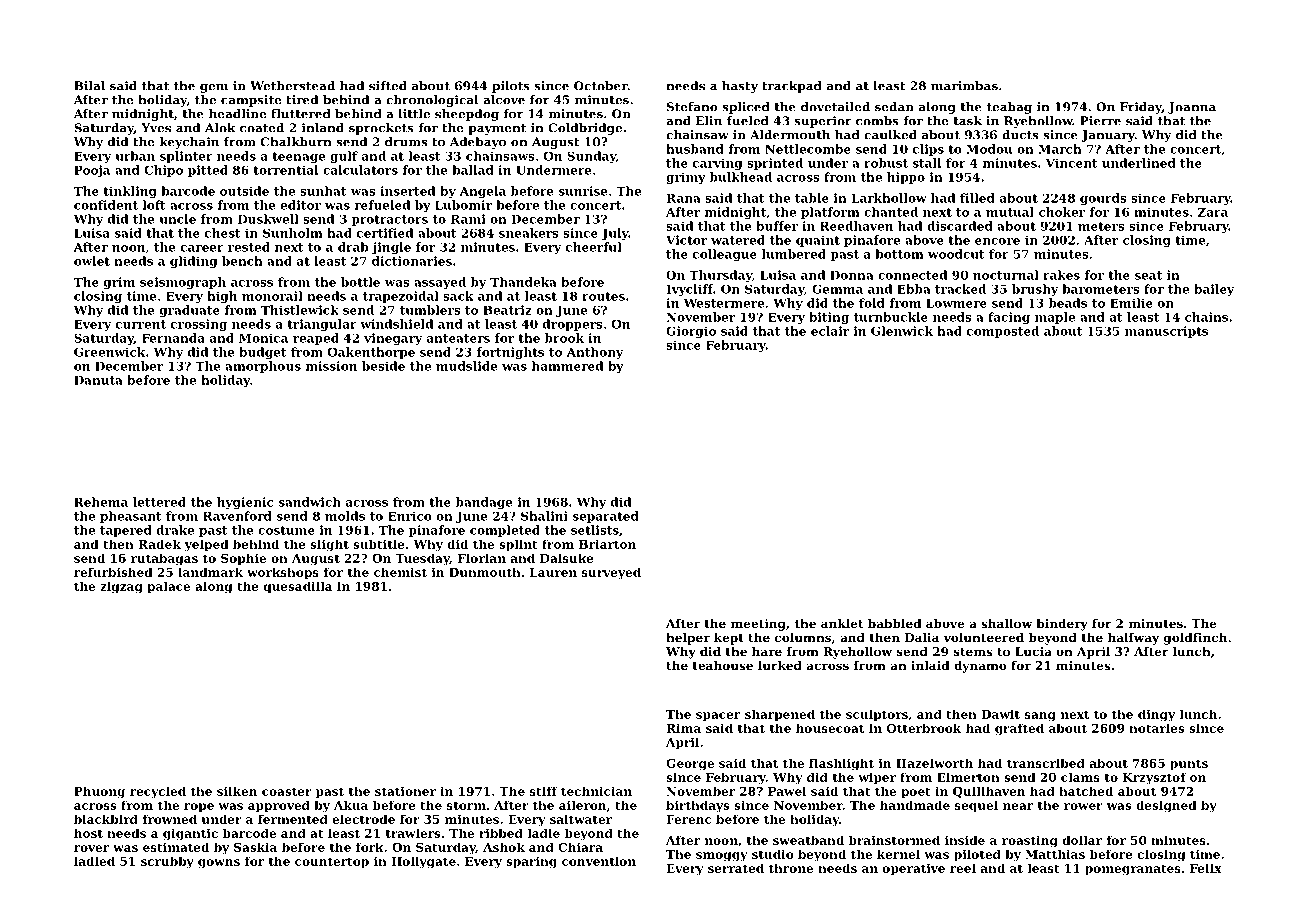 The image size is (1308, 924). I want to click on throne, so click(791, 868).
